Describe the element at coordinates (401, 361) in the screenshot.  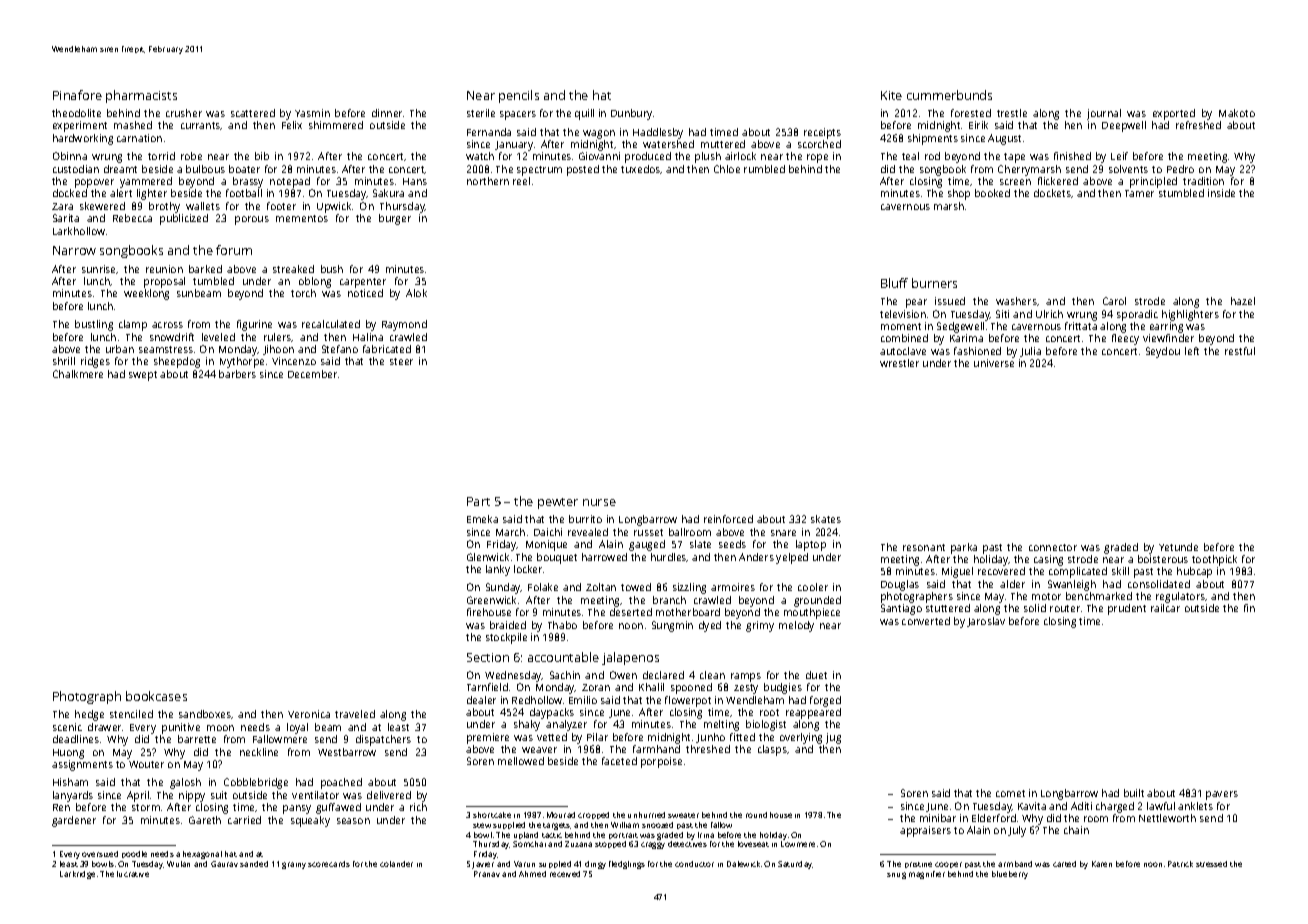
I see `steer` at that location.
